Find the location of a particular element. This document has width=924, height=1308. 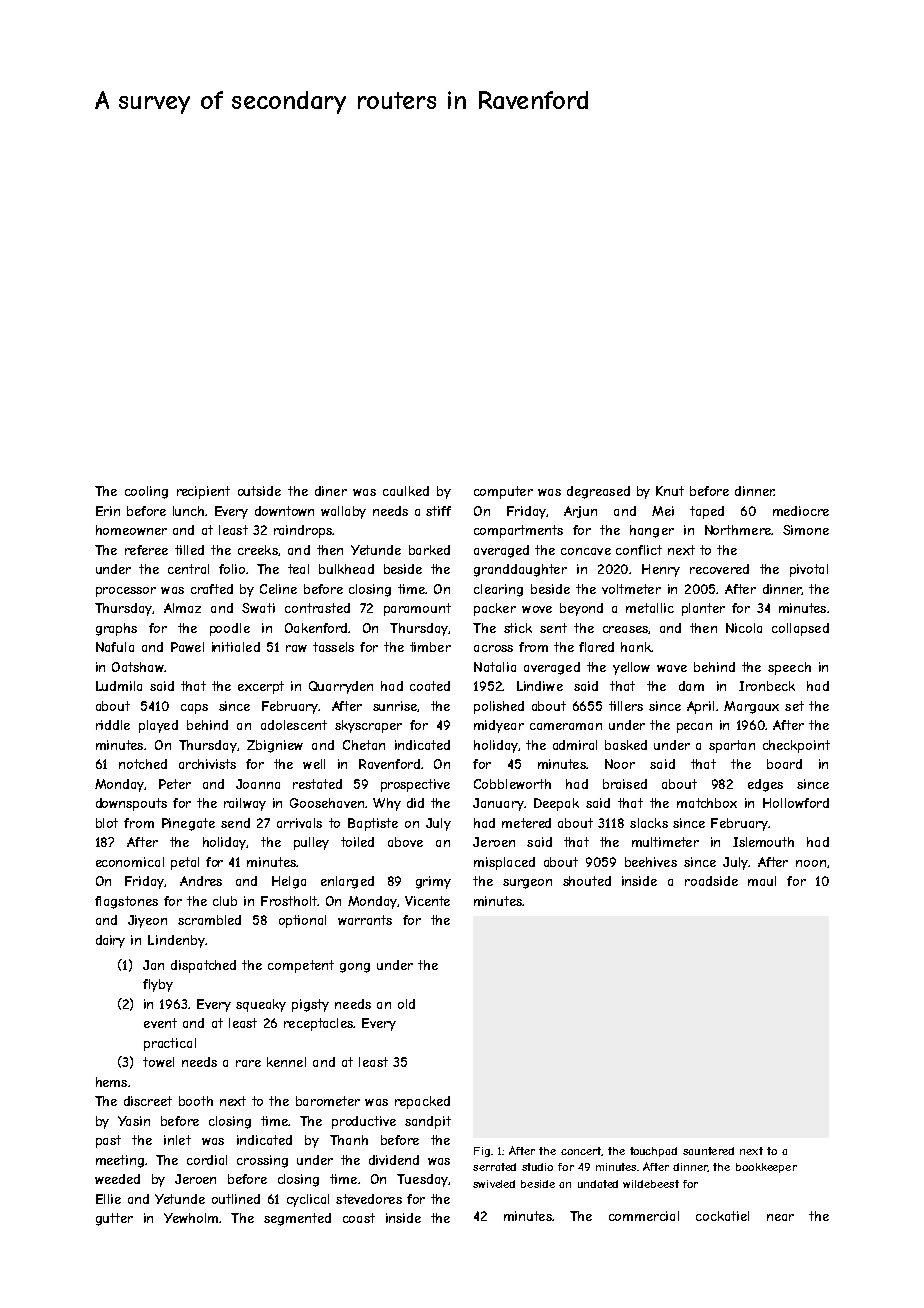

repacked is located at coordinates (422, 1102).
